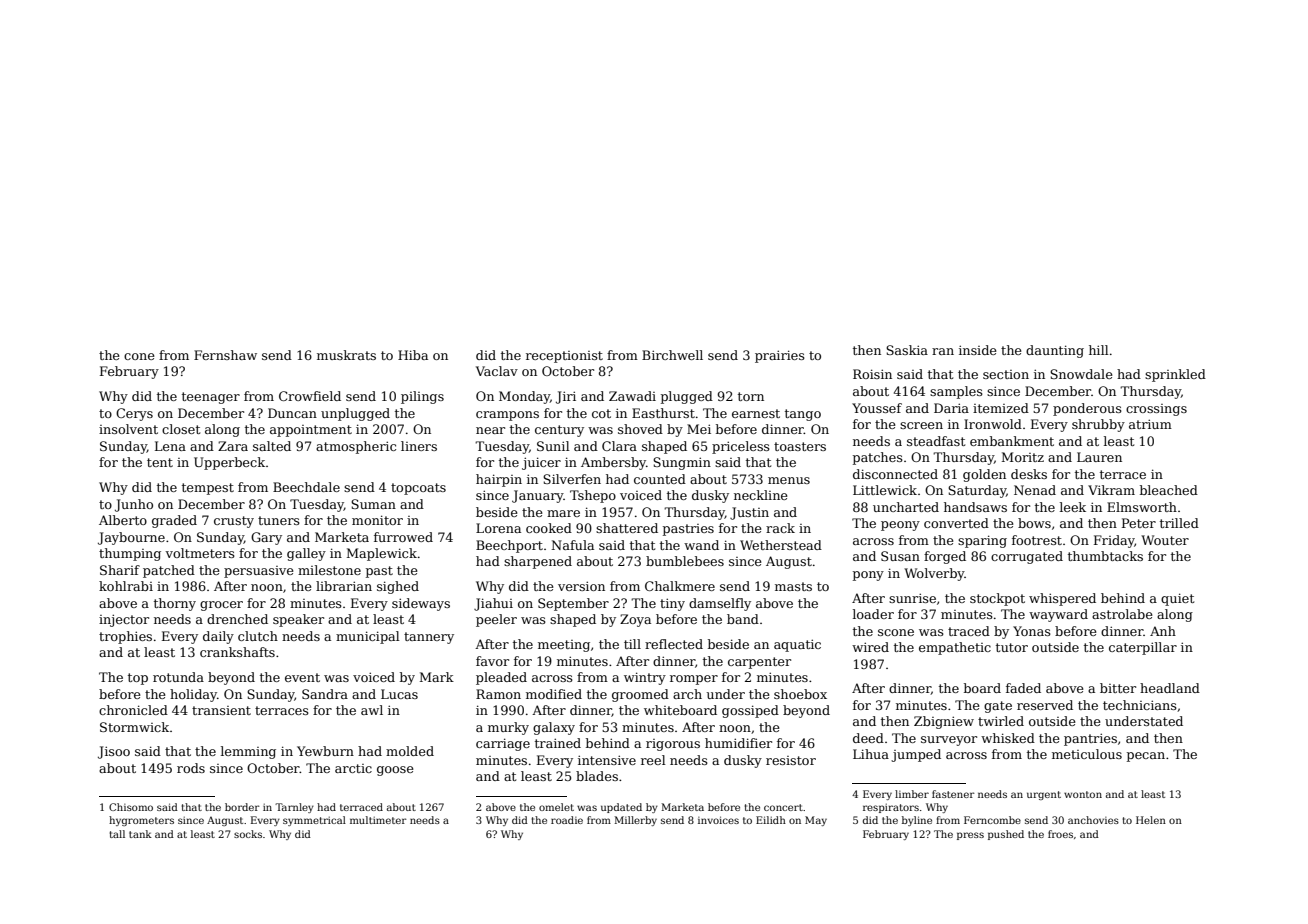 The image size is (1308, 924). What do you see at coordinates (593, 496) in the document?
I see `Tshepo` at bounding box center [593, 496].
